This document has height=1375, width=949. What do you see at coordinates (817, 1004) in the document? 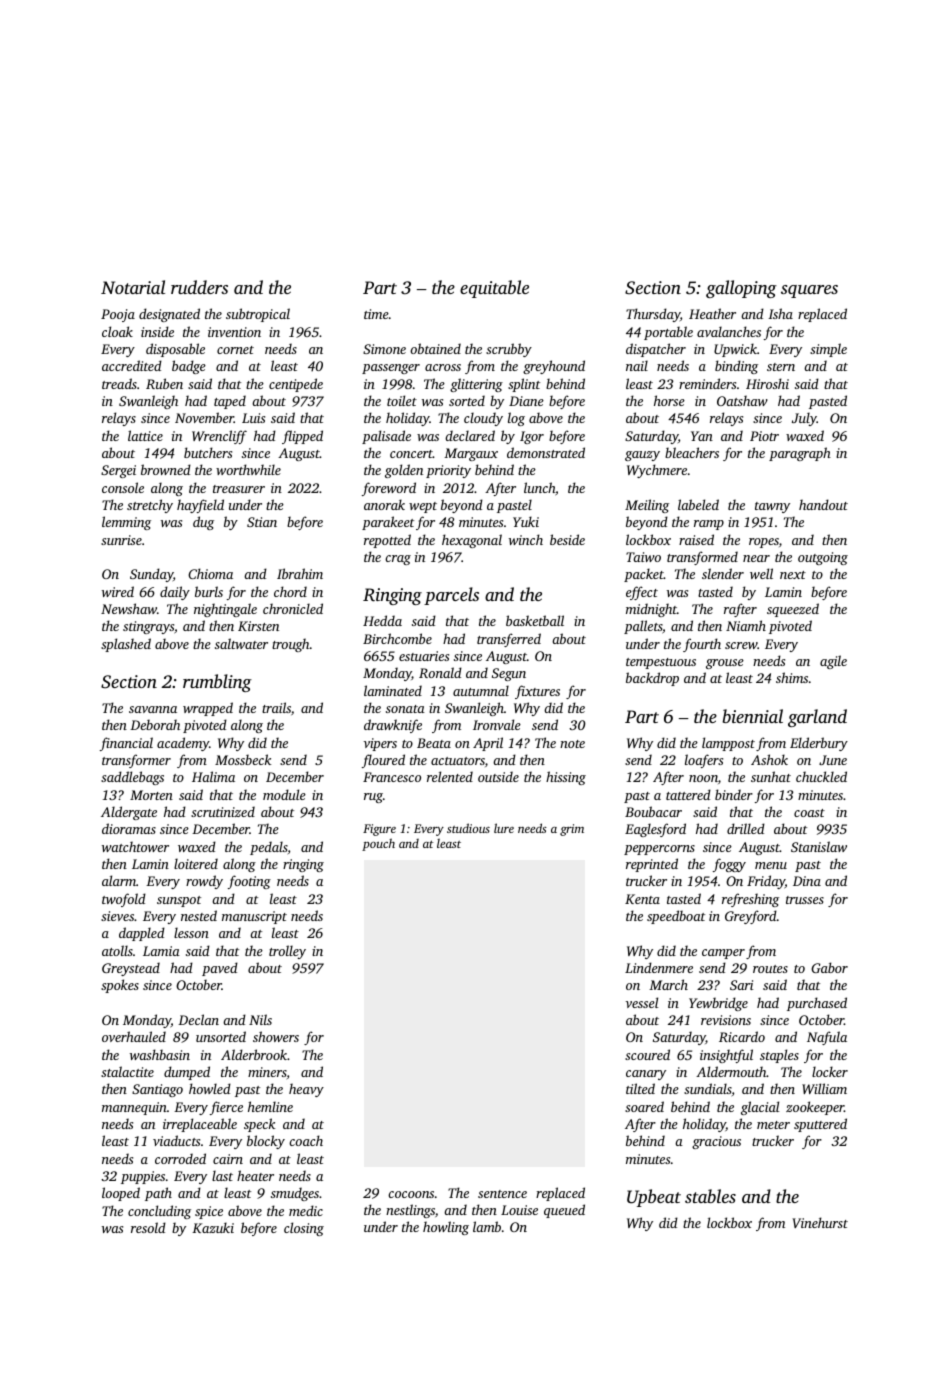
I see `purchased` at bounding box center [817, 1004].
